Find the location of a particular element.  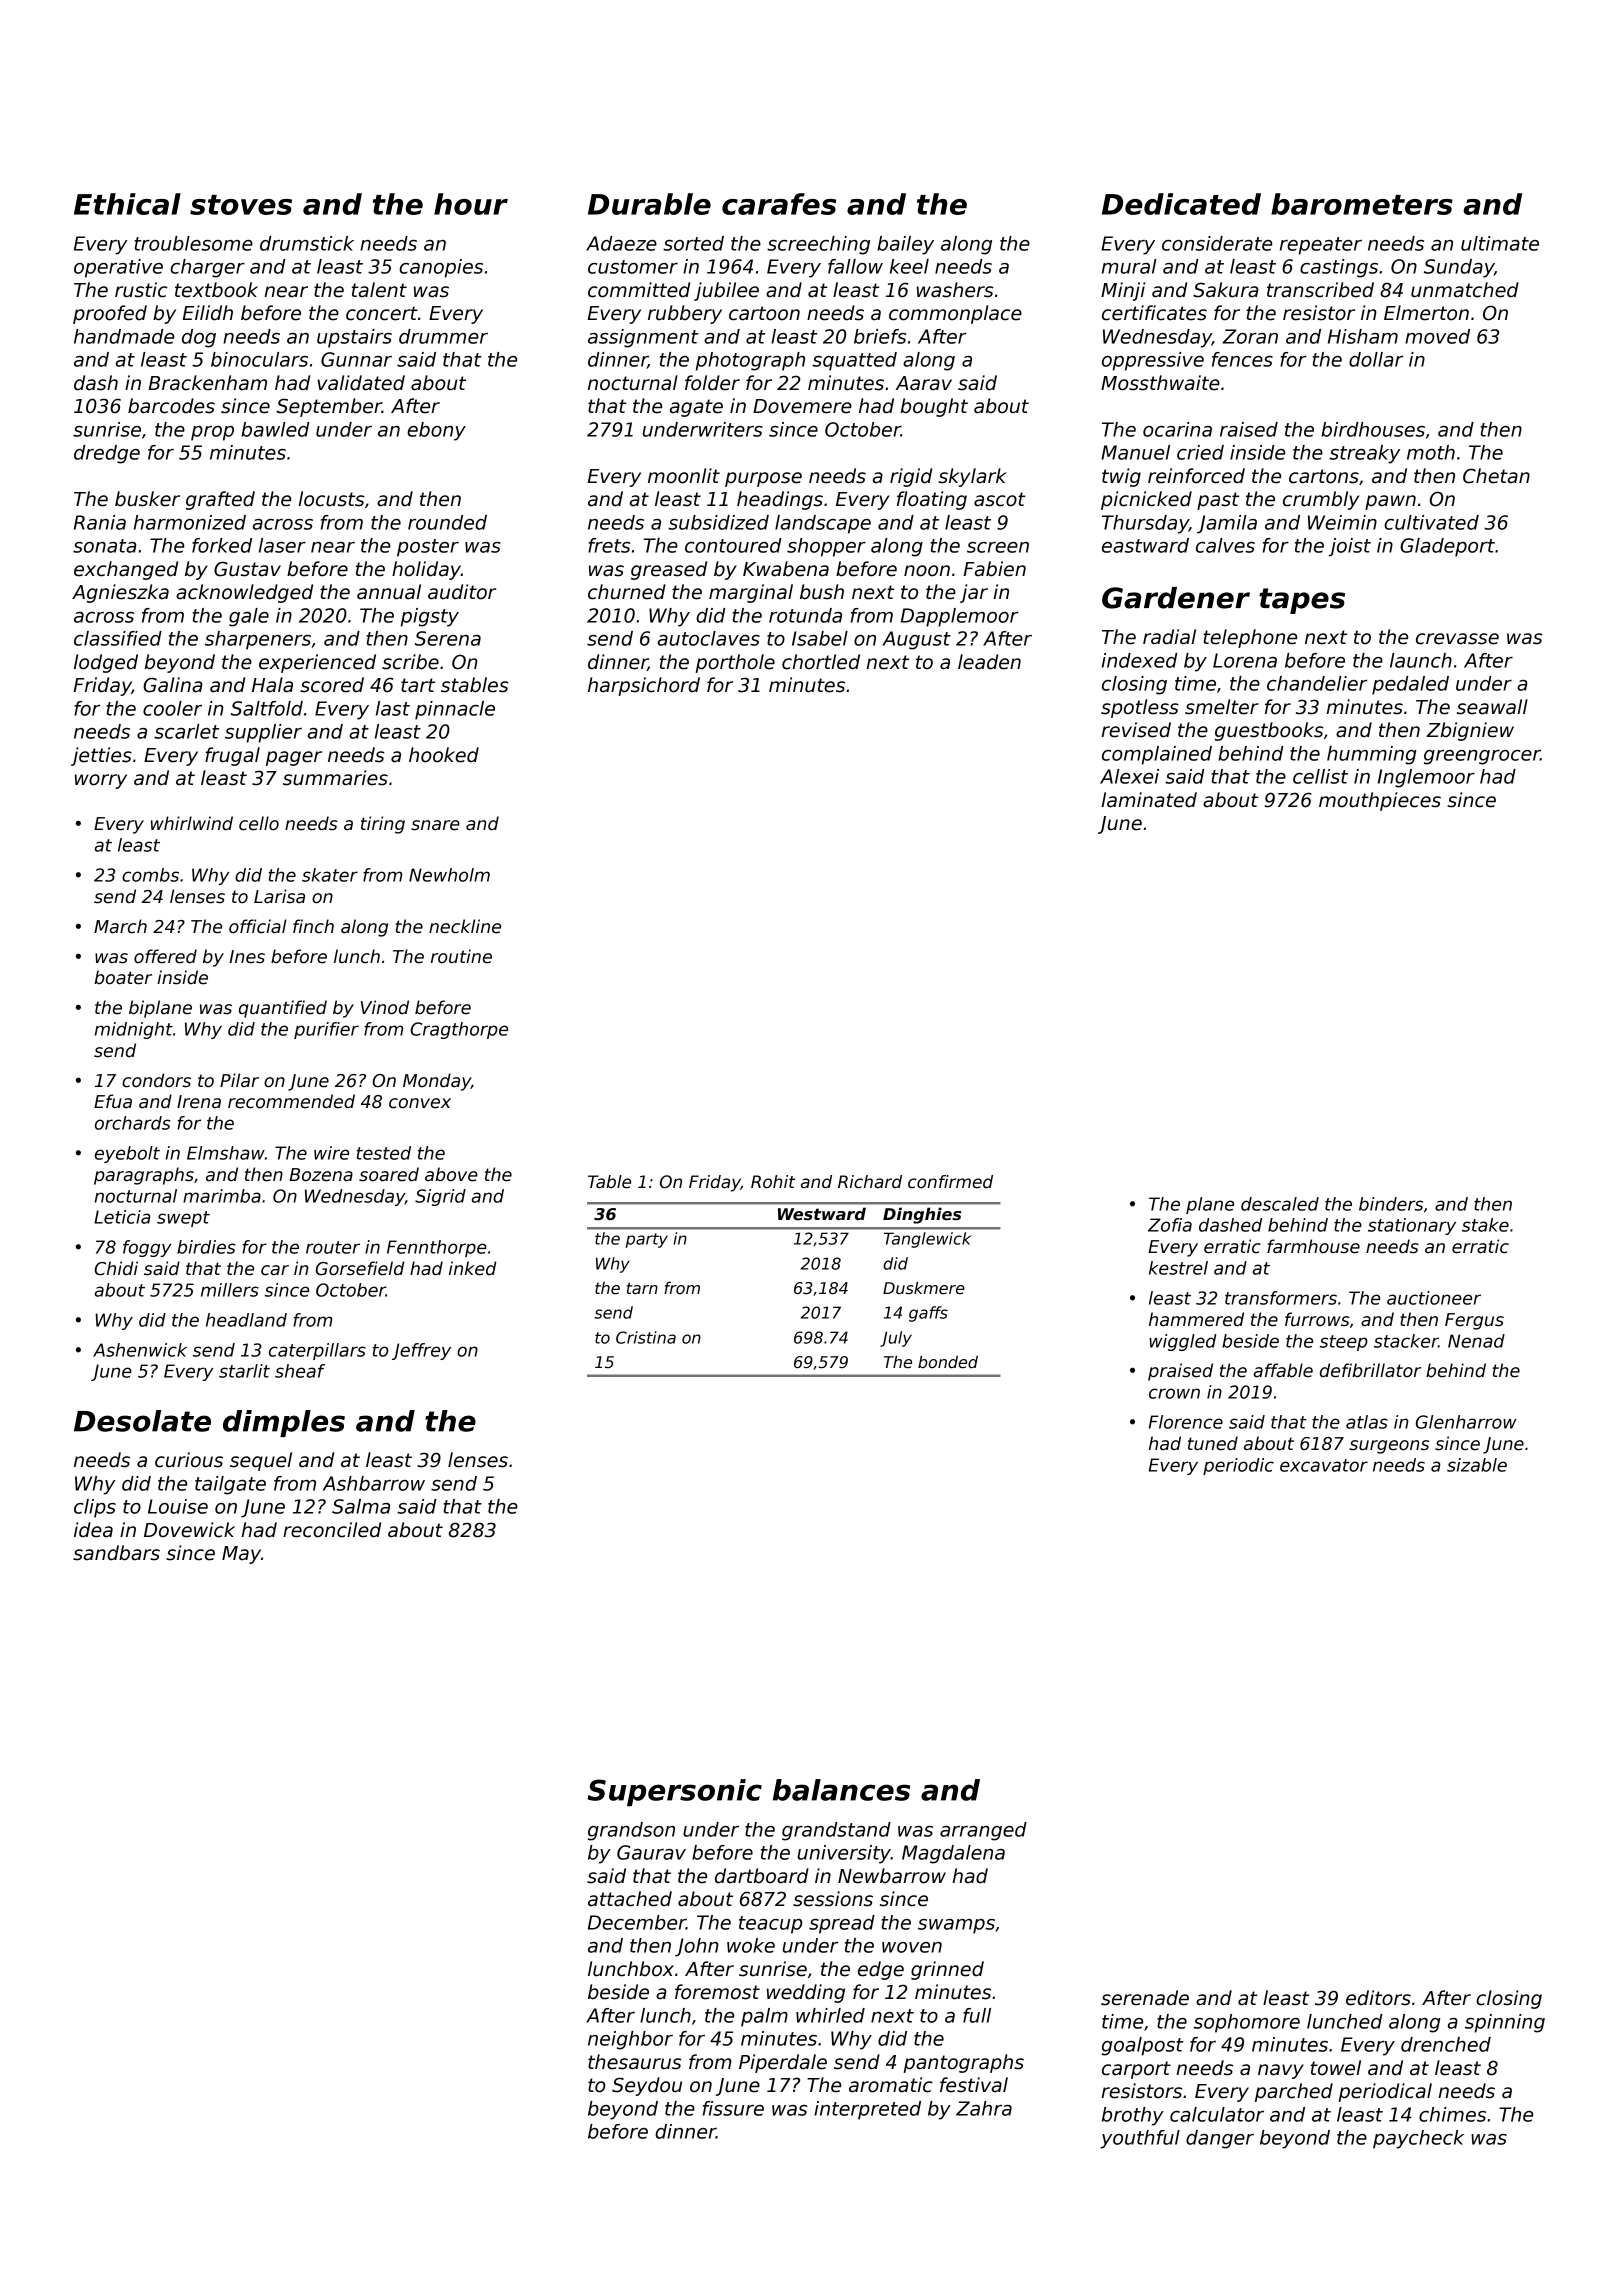

neighbor is located at coordinates (630, 2040).
